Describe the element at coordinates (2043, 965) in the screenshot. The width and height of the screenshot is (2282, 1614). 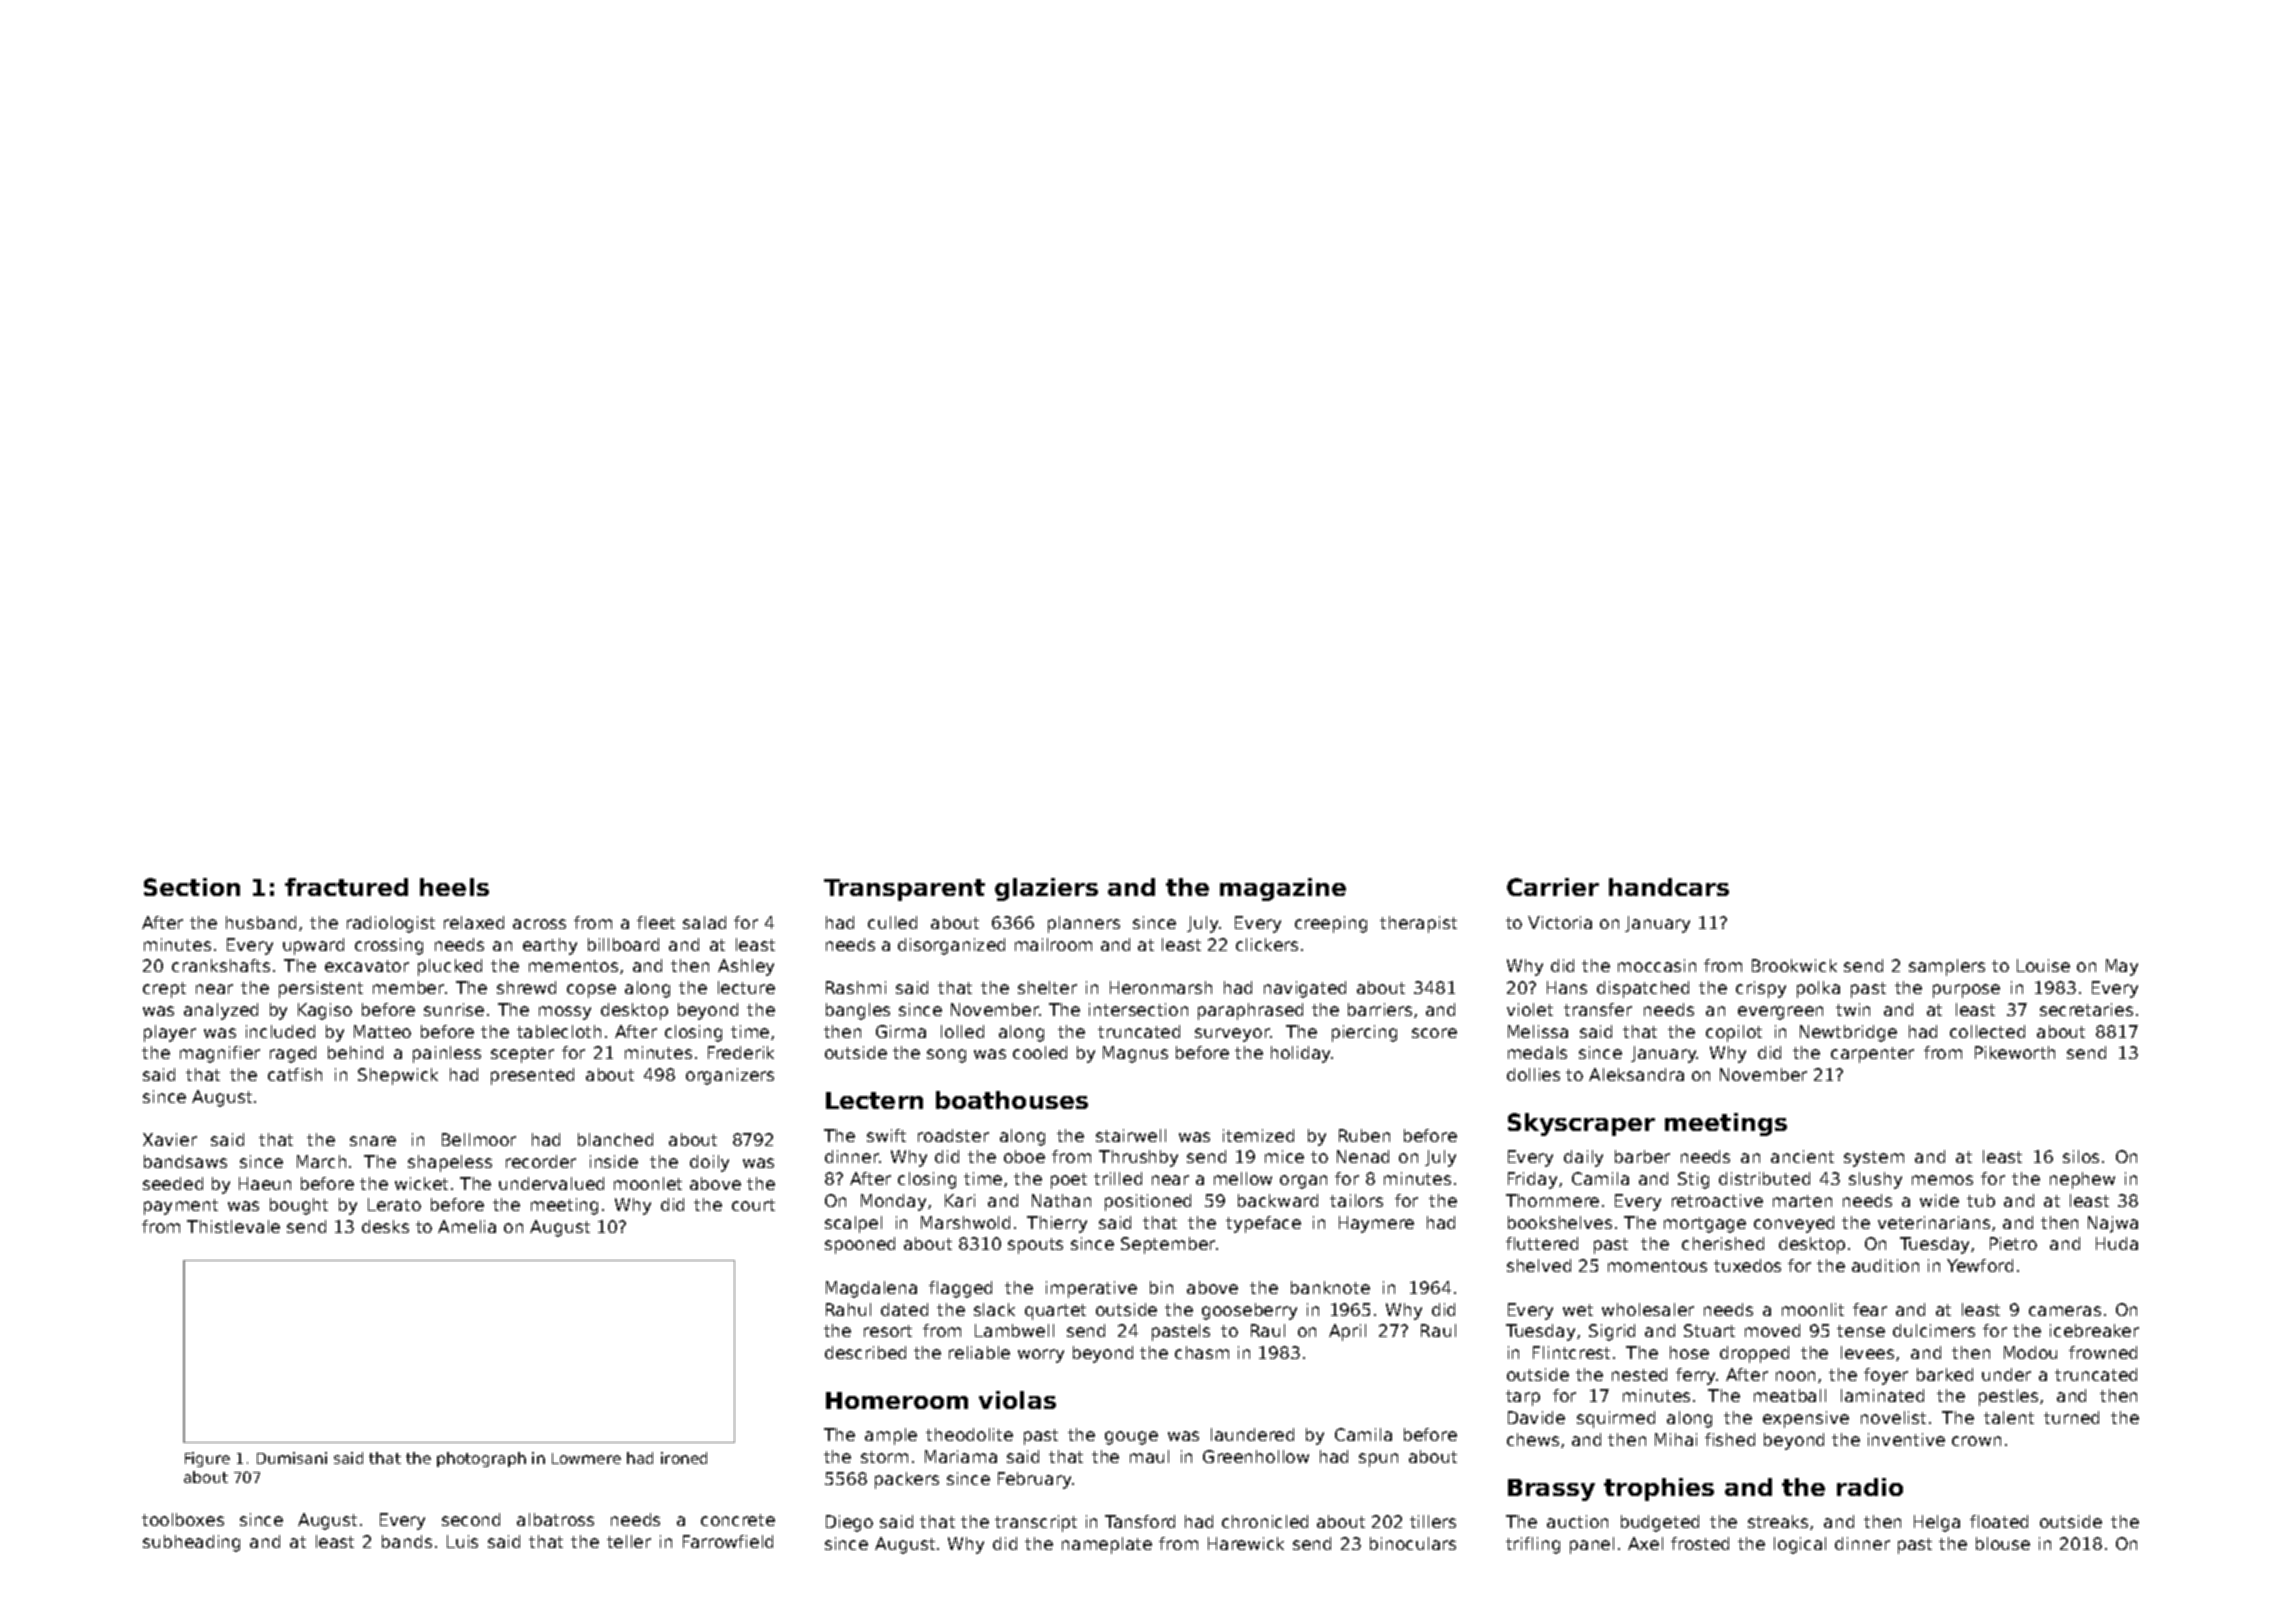
I see `Louise` at that location.
